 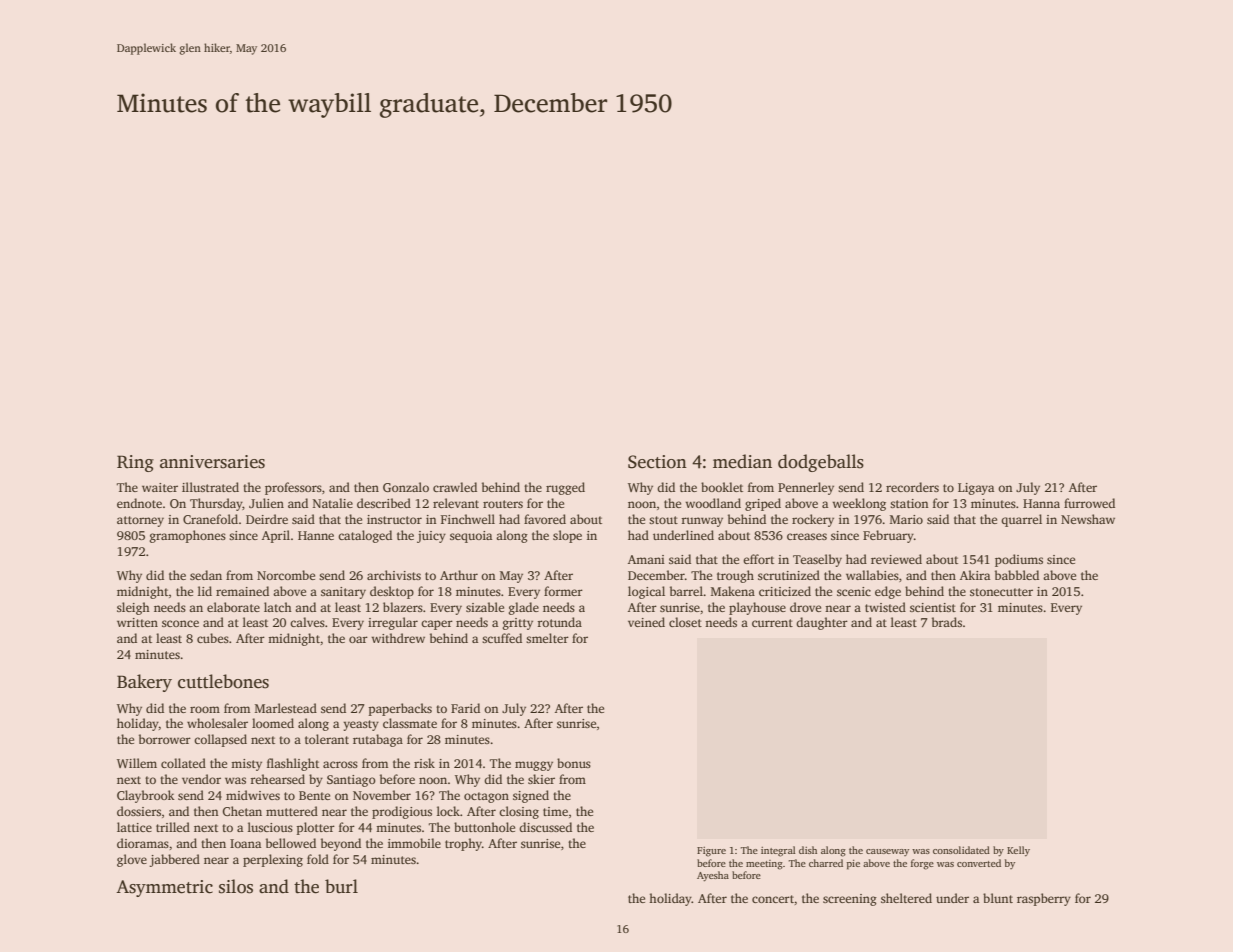 I want to click on Farid, so click(x=465, y=708).
